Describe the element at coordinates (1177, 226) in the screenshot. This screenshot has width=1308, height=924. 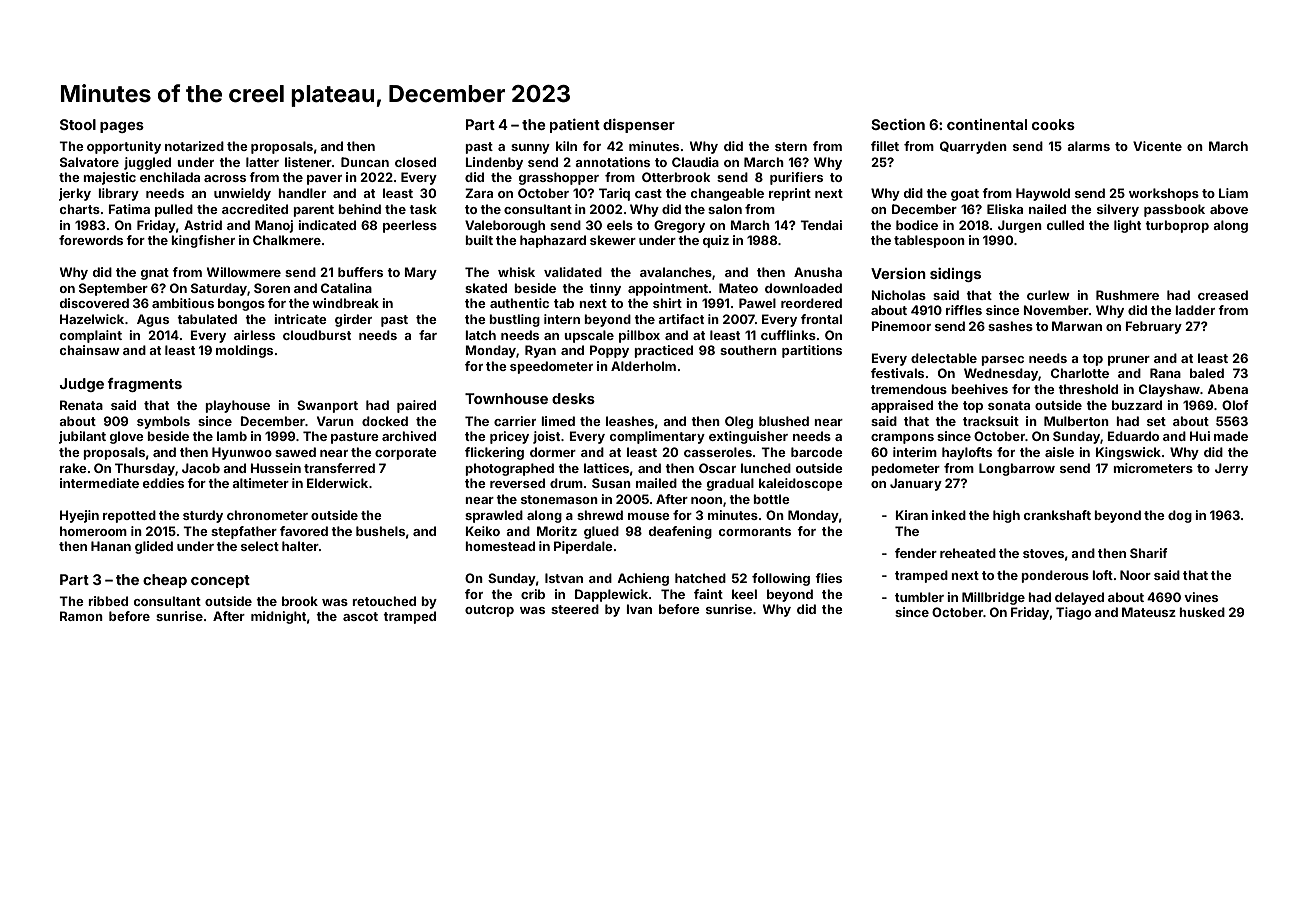
I see `turboprop` at that location.
